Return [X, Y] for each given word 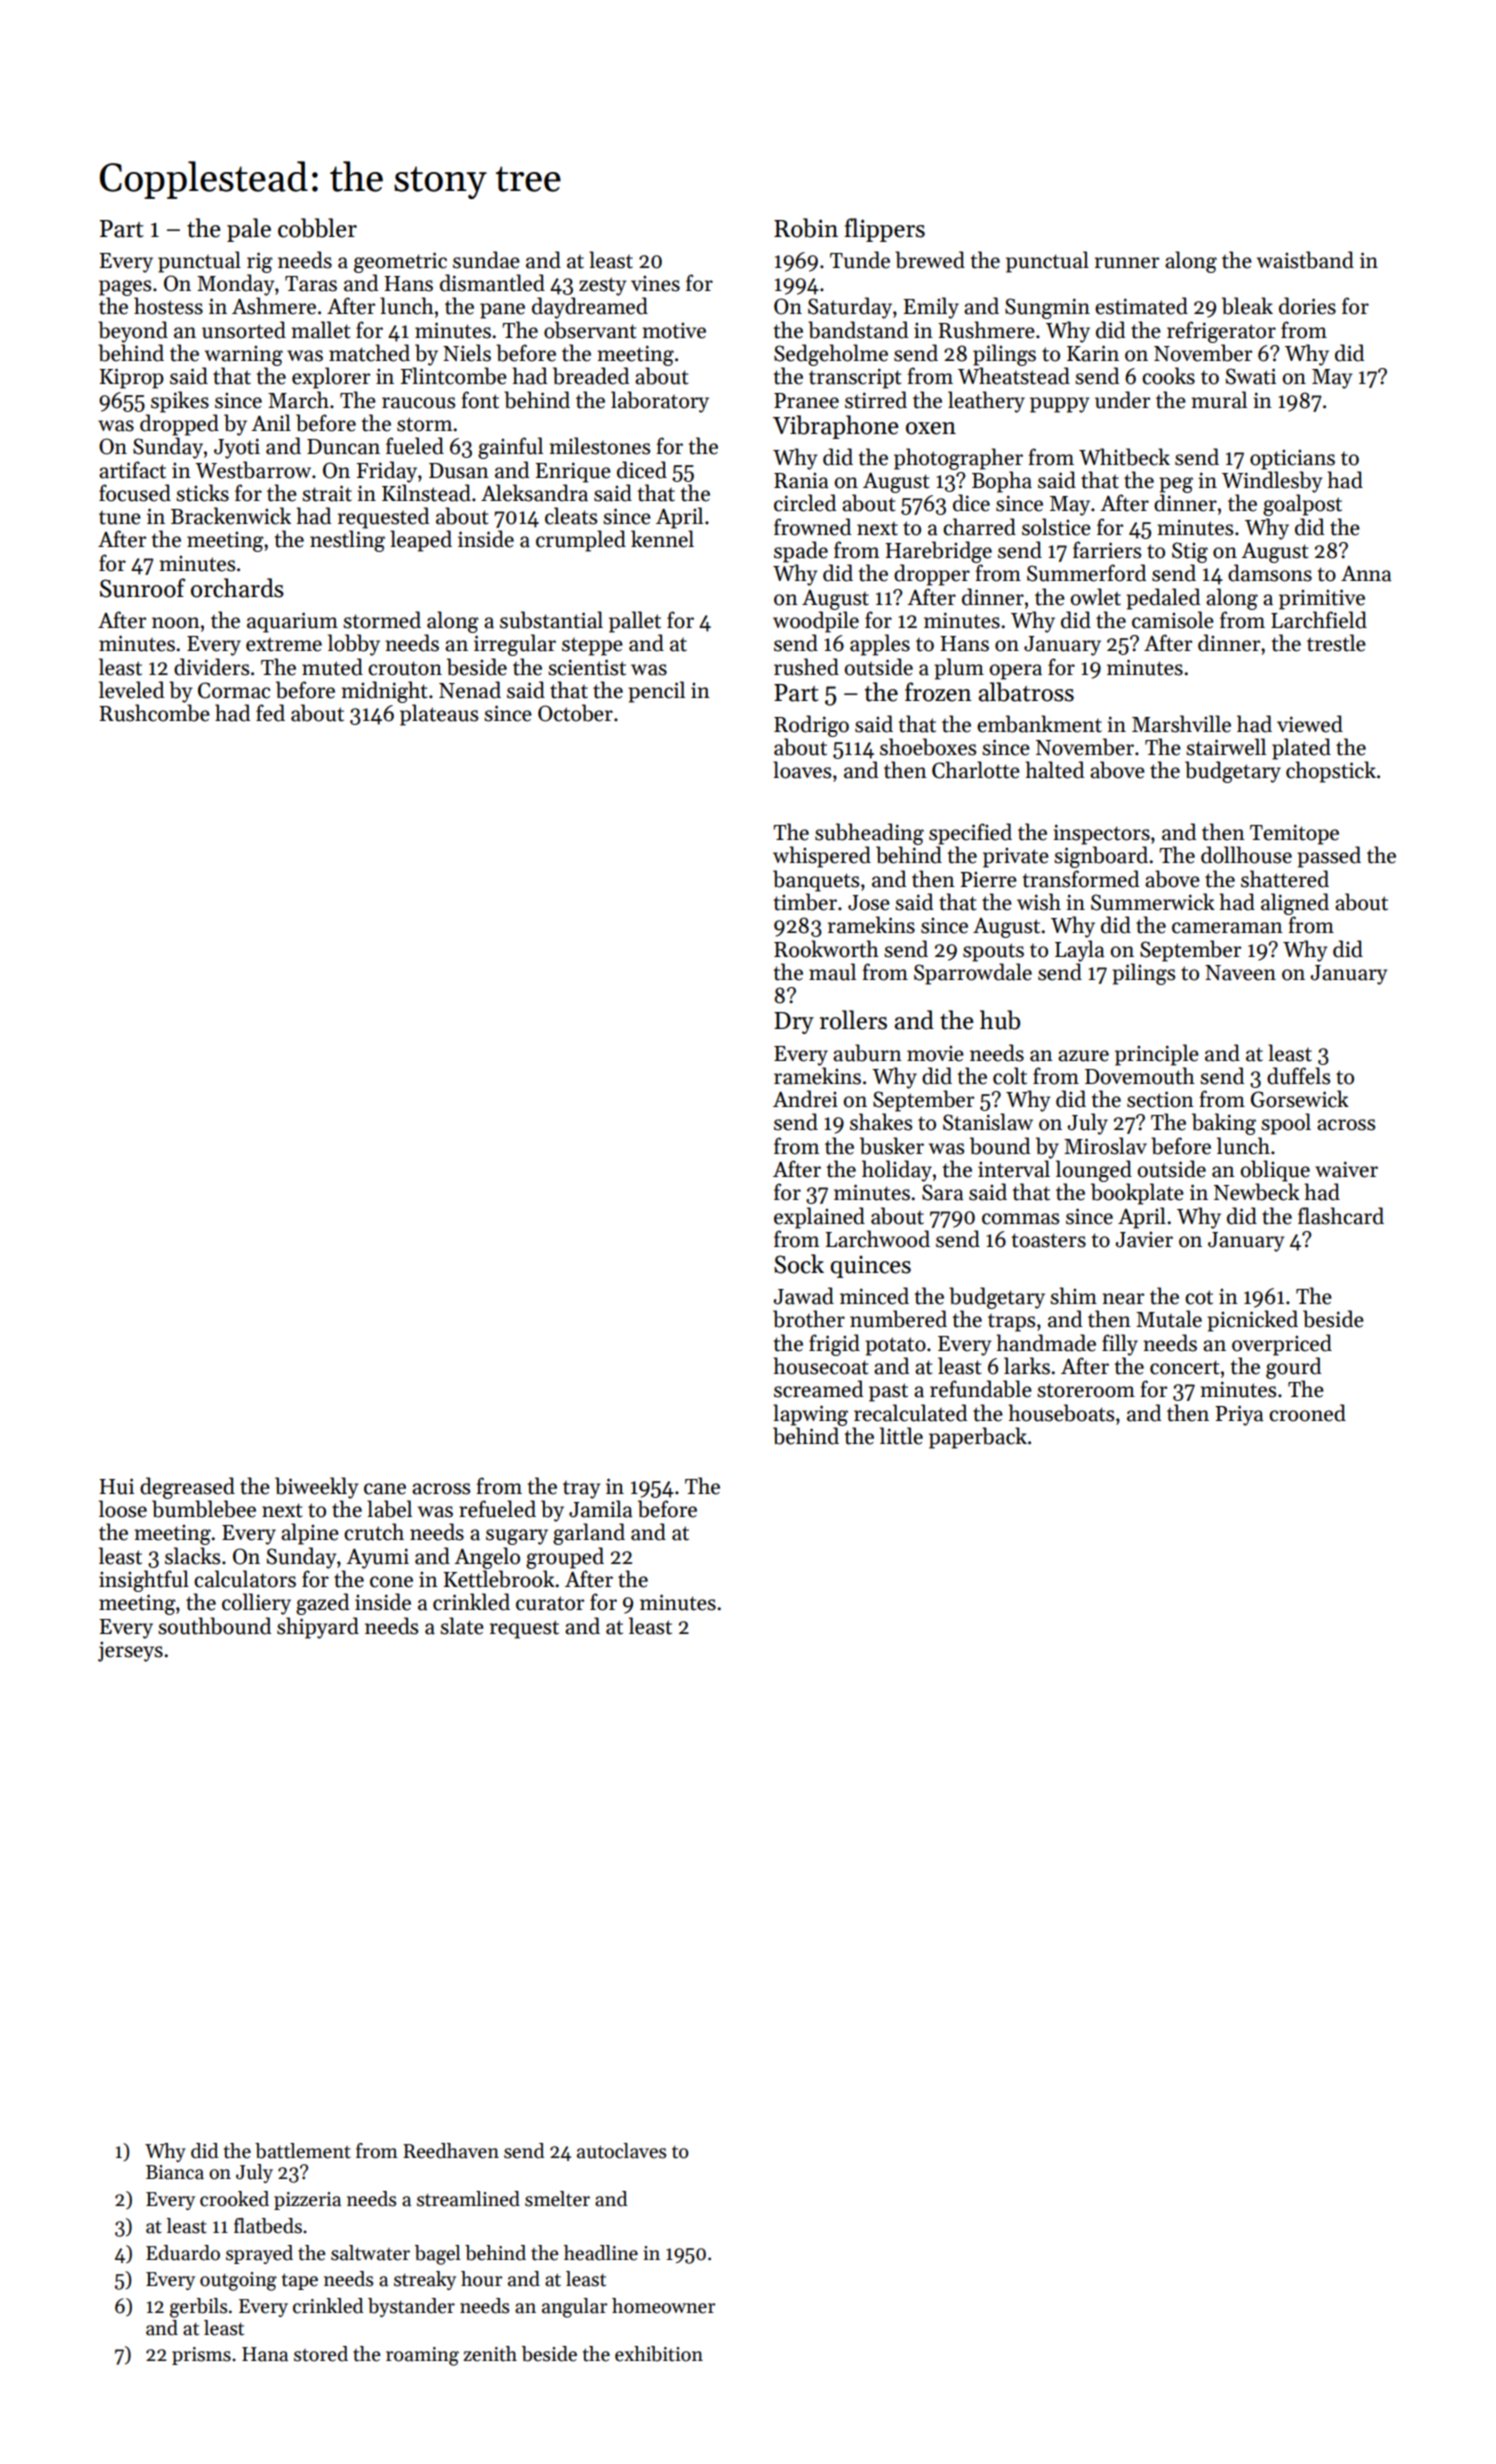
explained [819, 1218]
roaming [422, 2356]
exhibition [659, 2354]
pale [249, 230]
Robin [806, 228]
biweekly [316, 1488]
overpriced [1282, 1345]
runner [1127, 263]
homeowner [663, 2306]
